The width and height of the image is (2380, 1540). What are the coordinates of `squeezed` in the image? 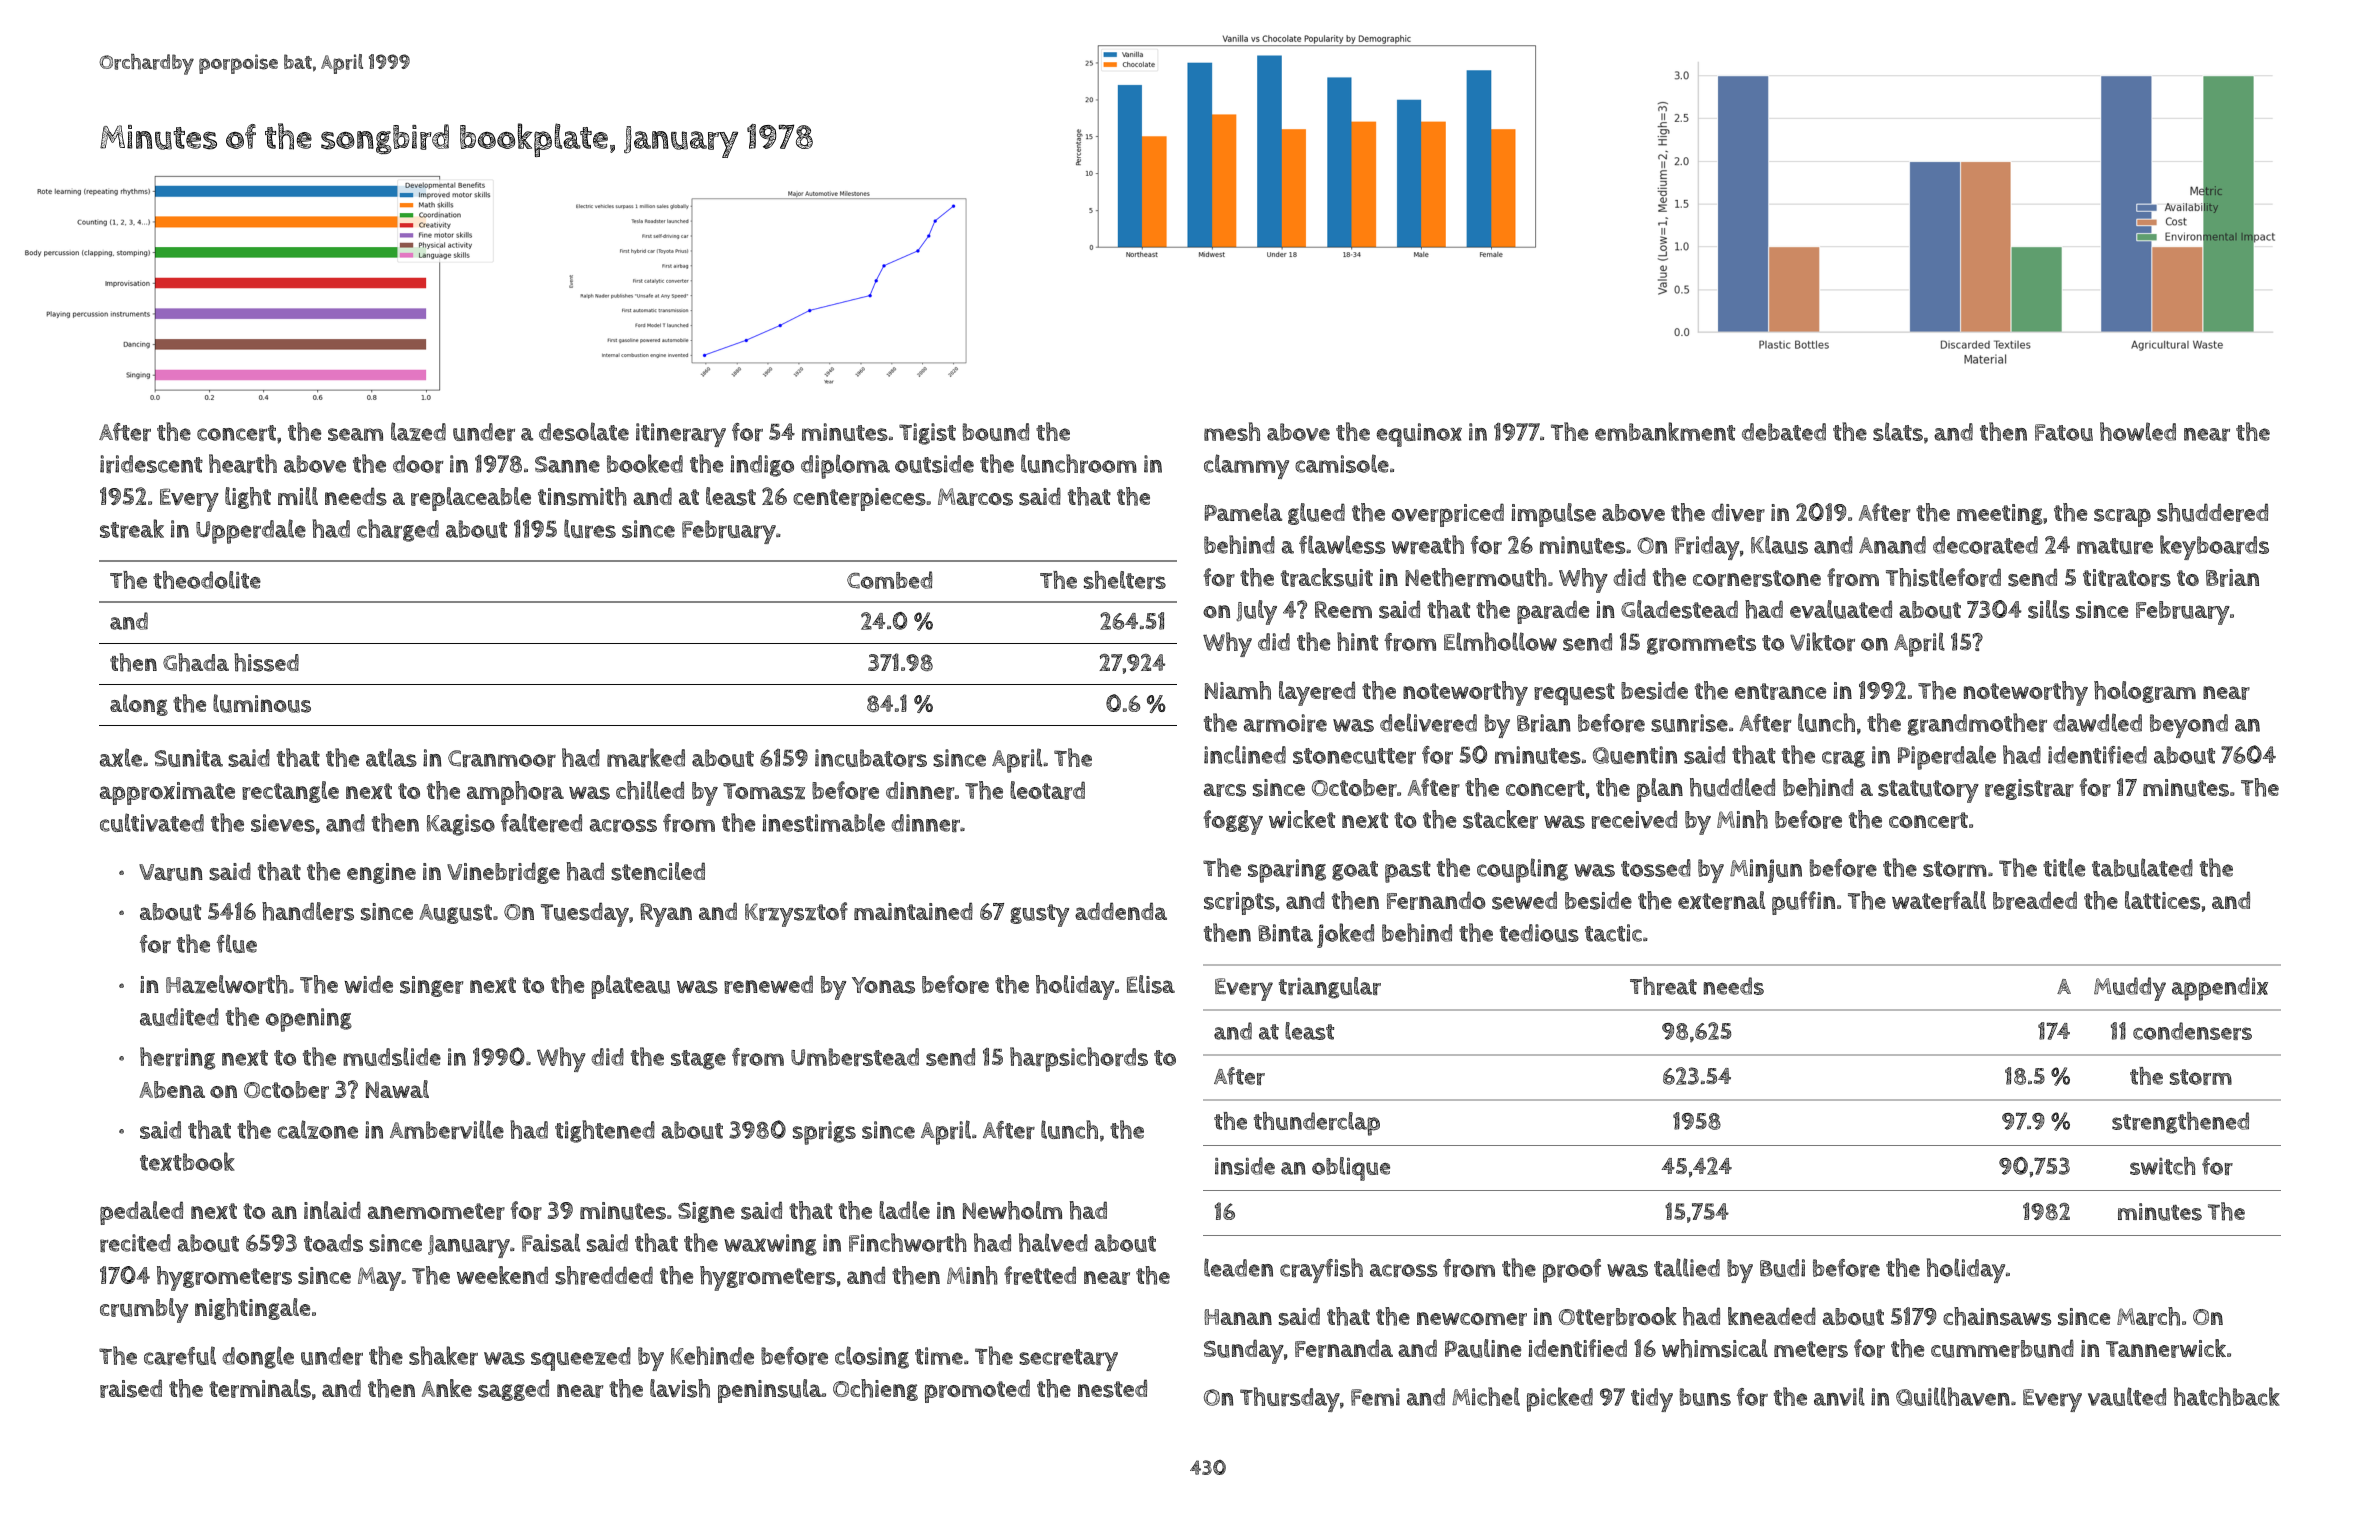 It's located at (581, 1359).
